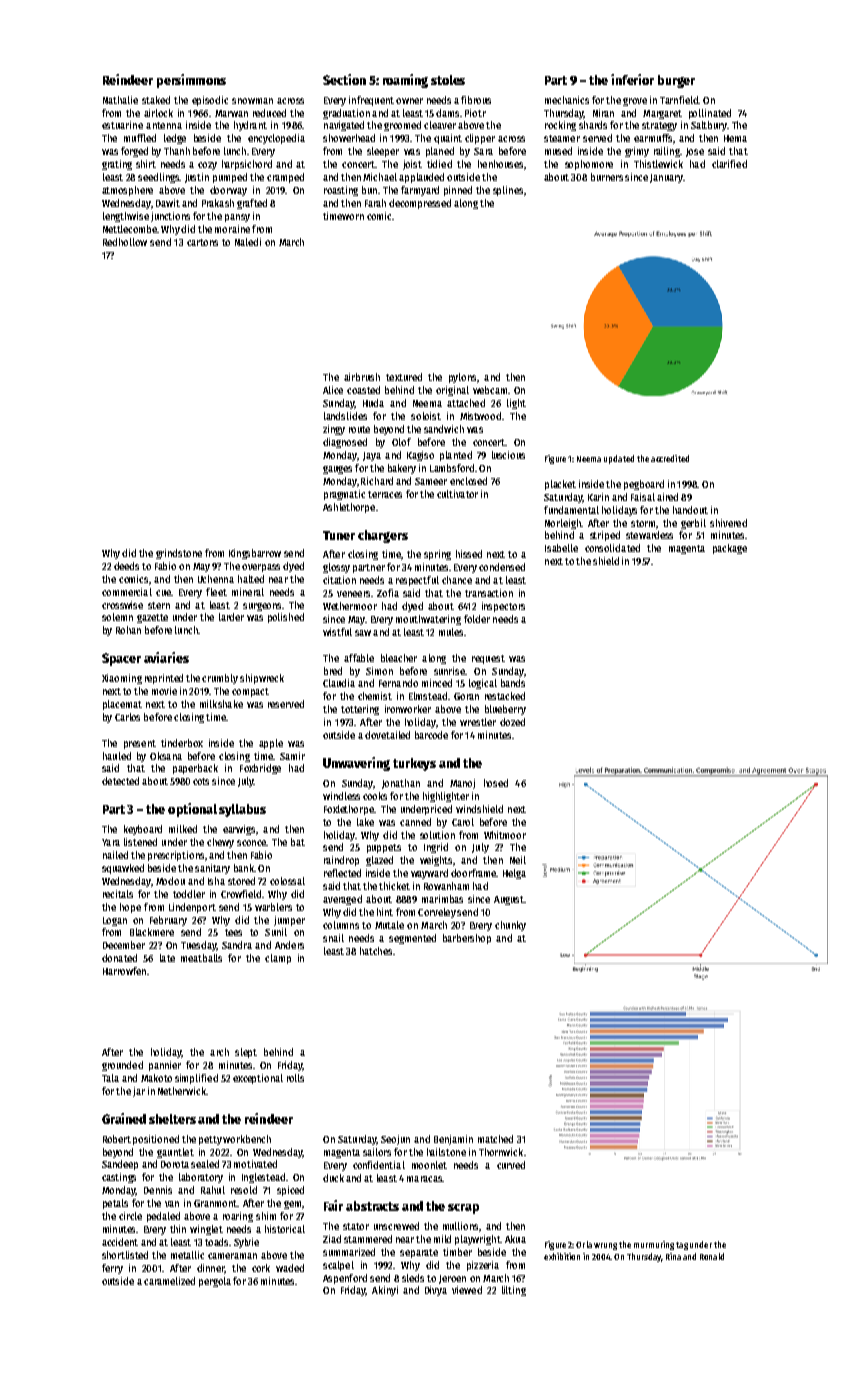  Describe the element at coordinates (179, 554) in the screenshot. I see `grindstone` at that location.
